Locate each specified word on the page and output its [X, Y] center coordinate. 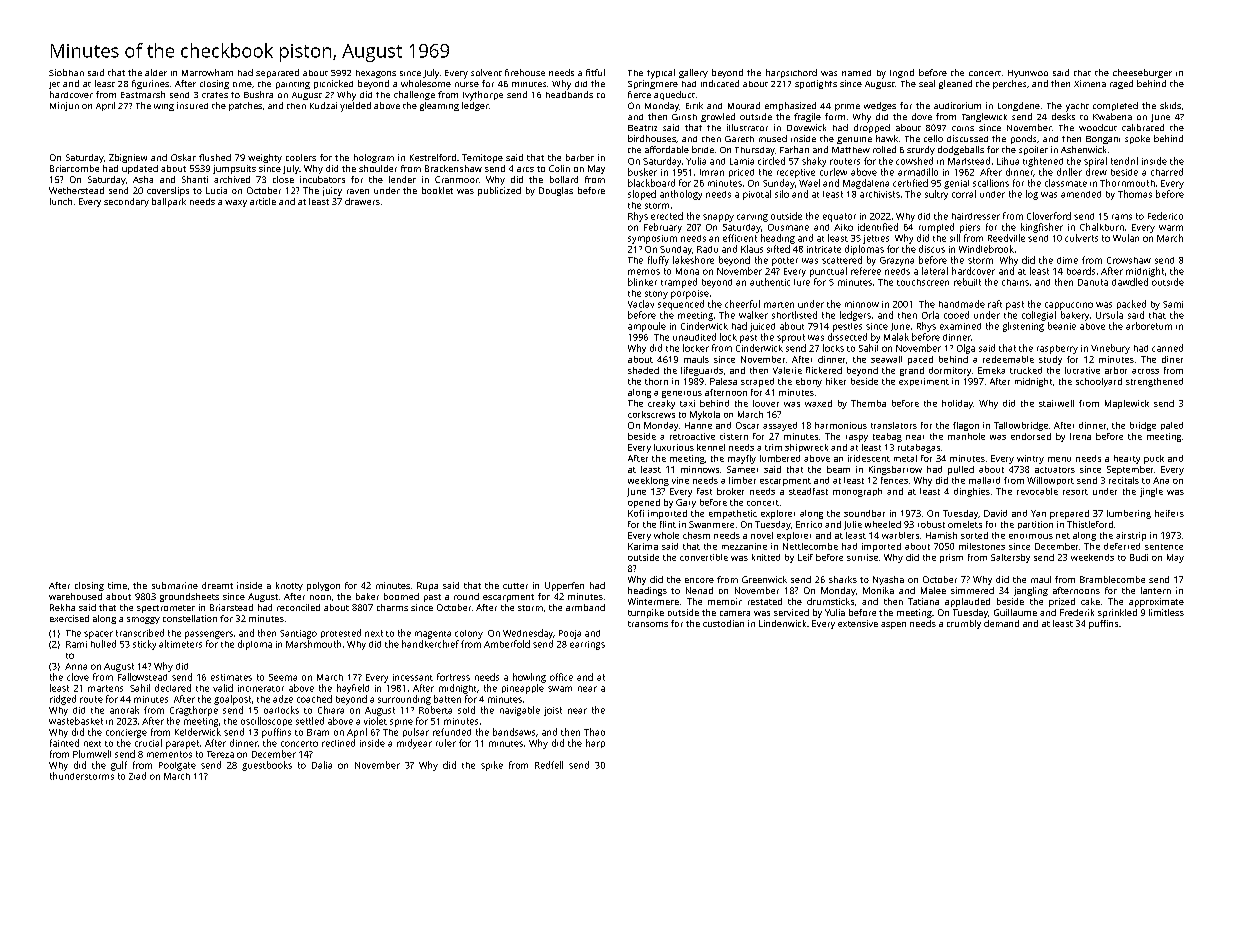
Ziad [137, 776]
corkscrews [651, 414]
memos [644, 272]
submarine [175, 585]
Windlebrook [986, 249]
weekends [1092, 557]
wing [164, 107]
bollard [564, 179]
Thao [594, 732]
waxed [818, 403]
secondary [126, 202]
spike [492, 766]
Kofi [636, 513]
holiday [957, 404]
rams [1122, 217]
